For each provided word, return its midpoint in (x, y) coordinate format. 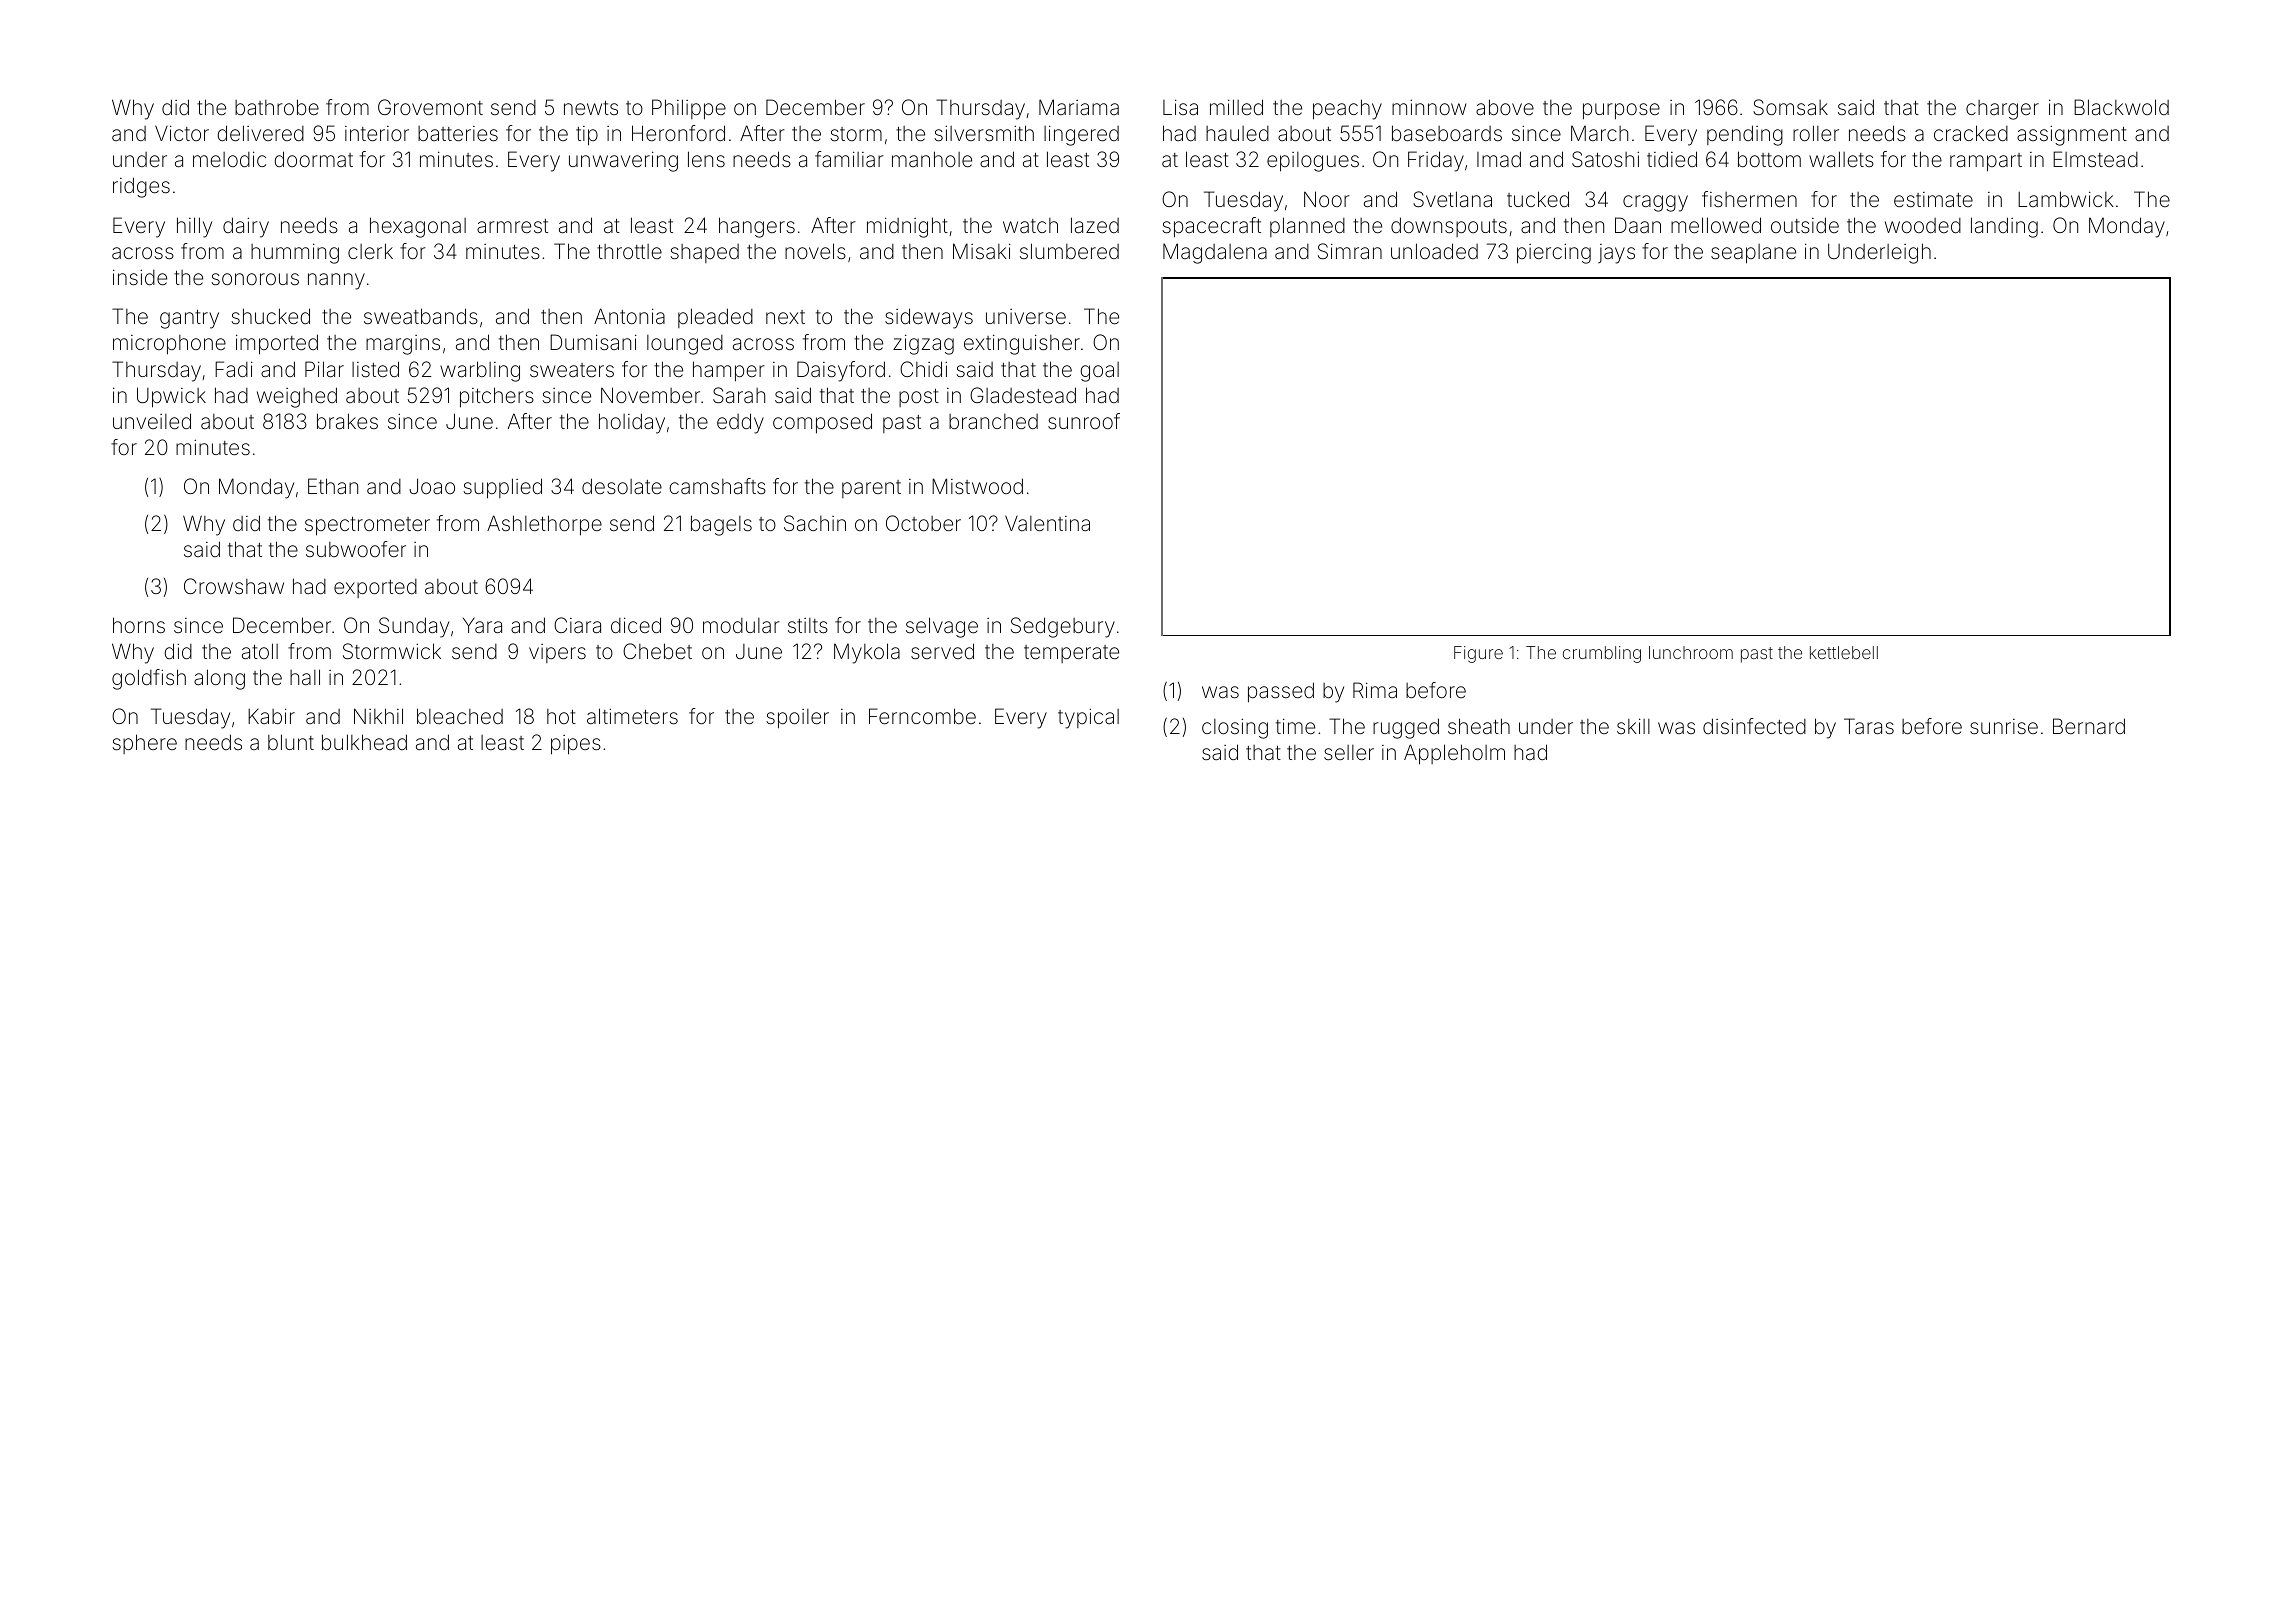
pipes (576, 745)
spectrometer (367, 526)
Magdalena (1215, 253)
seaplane (1753, 254)
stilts (808, 625)
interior (377, 133)
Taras (1869, 726)
